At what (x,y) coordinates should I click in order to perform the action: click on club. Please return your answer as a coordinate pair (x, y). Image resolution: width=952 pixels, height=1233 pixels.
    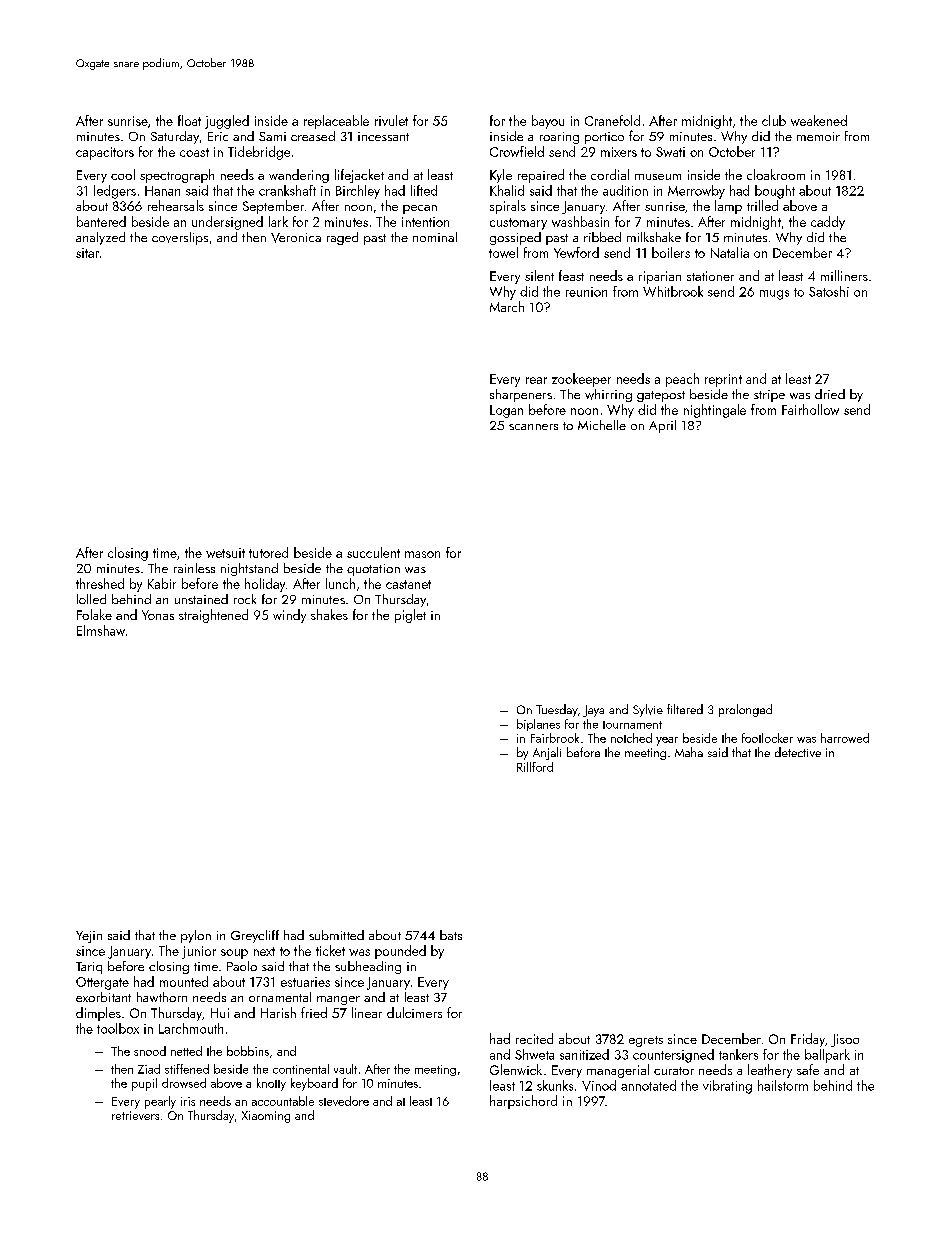
    Looking at the image, I should click on (774, 120).
